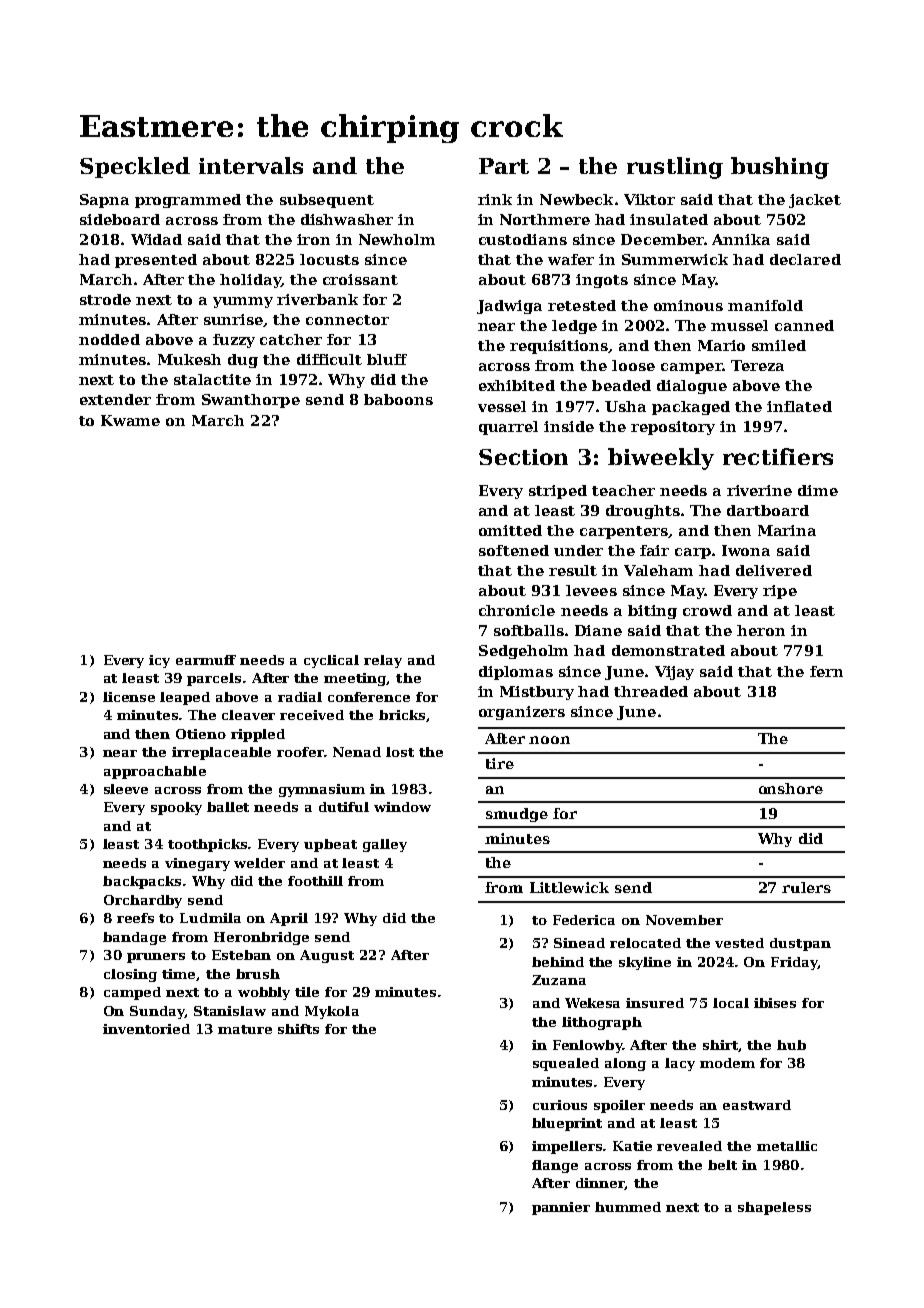 This screenshot has width=924, height=1308. Describe the element at coordinates (385, 845) in the screenshot. I see `galley` at that location.
